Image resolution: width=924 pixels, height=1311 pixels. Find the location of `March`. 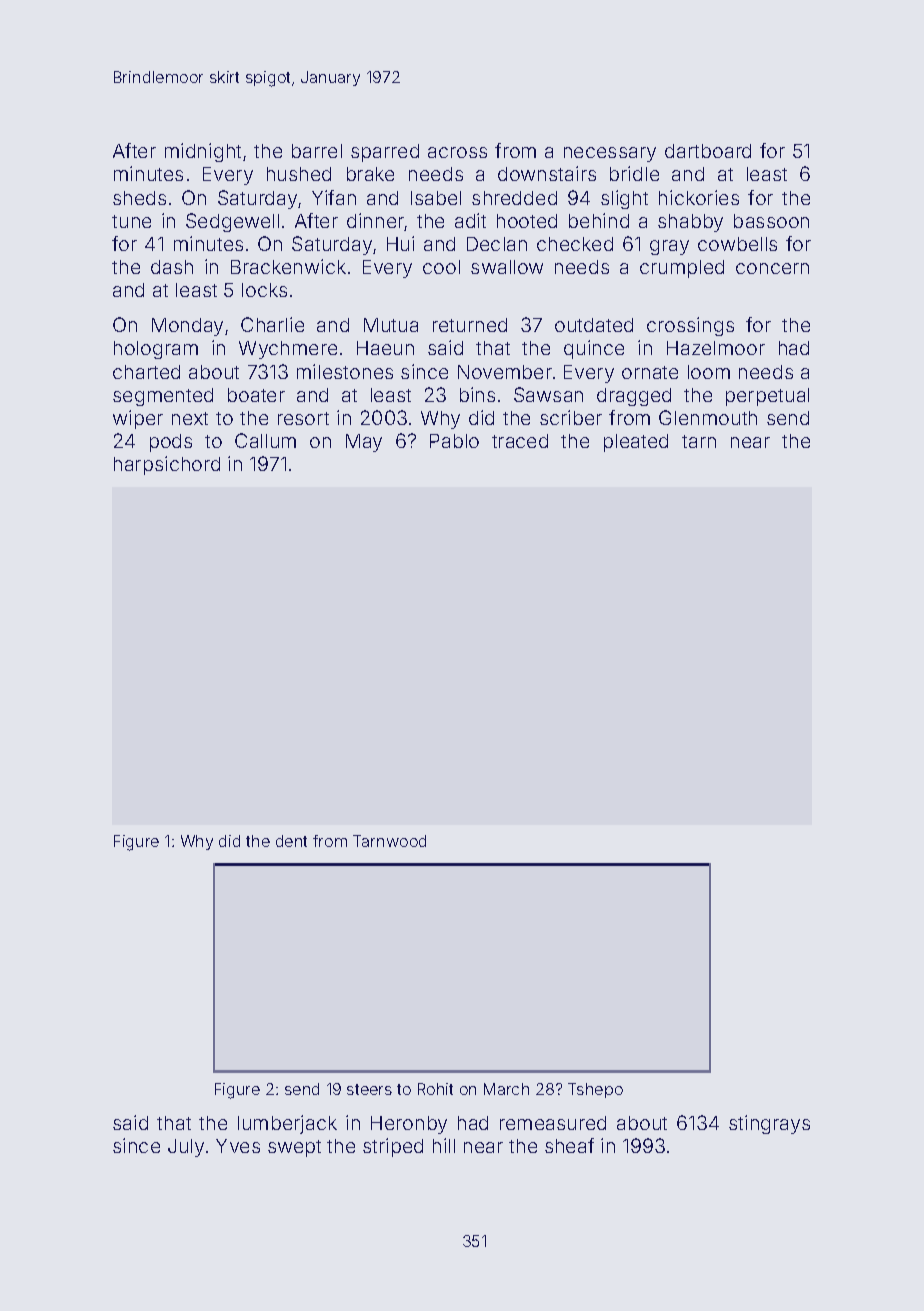

March is located at coordinates (506, 1089).
